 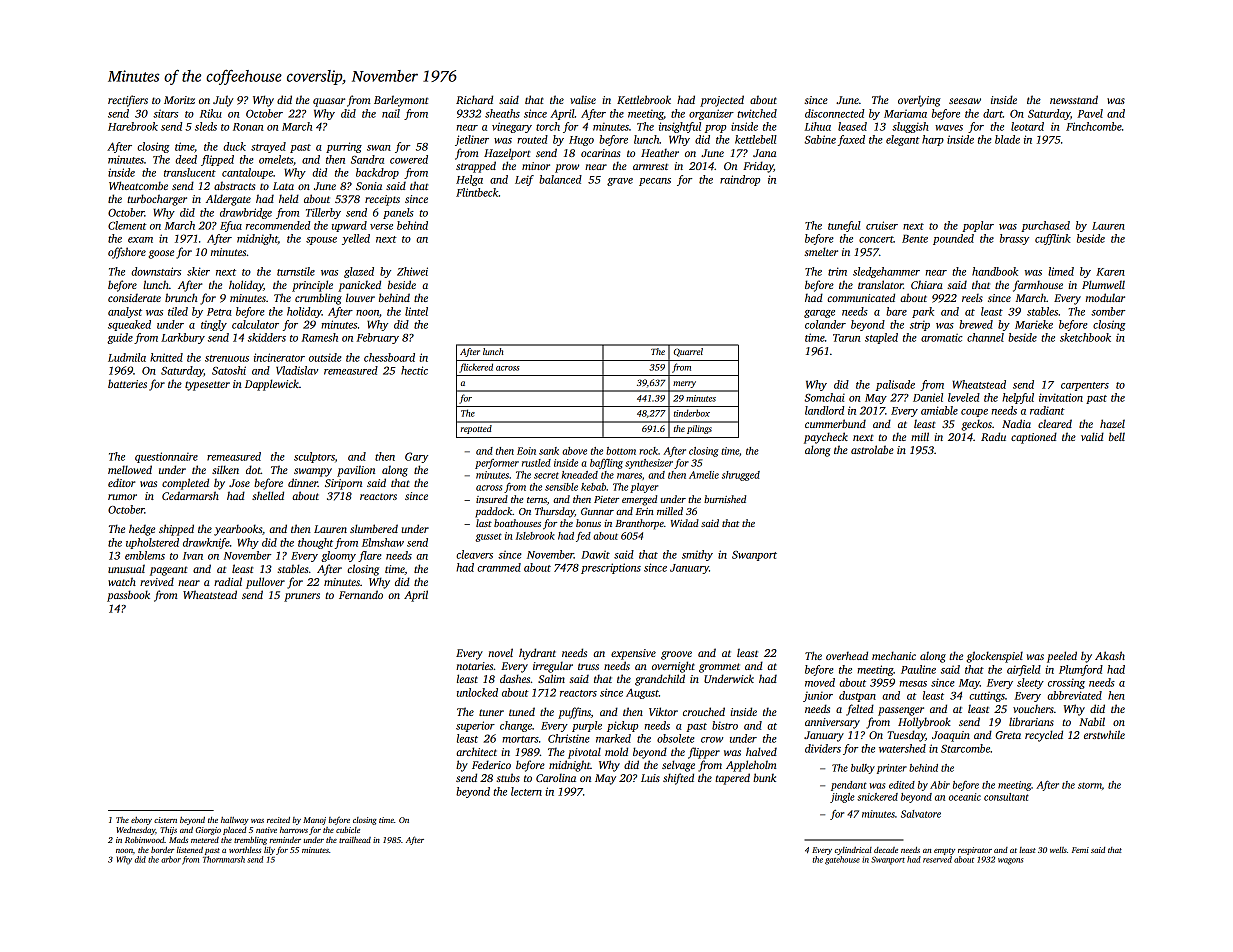 I want to click on strip, so click(x=920, y=325).
